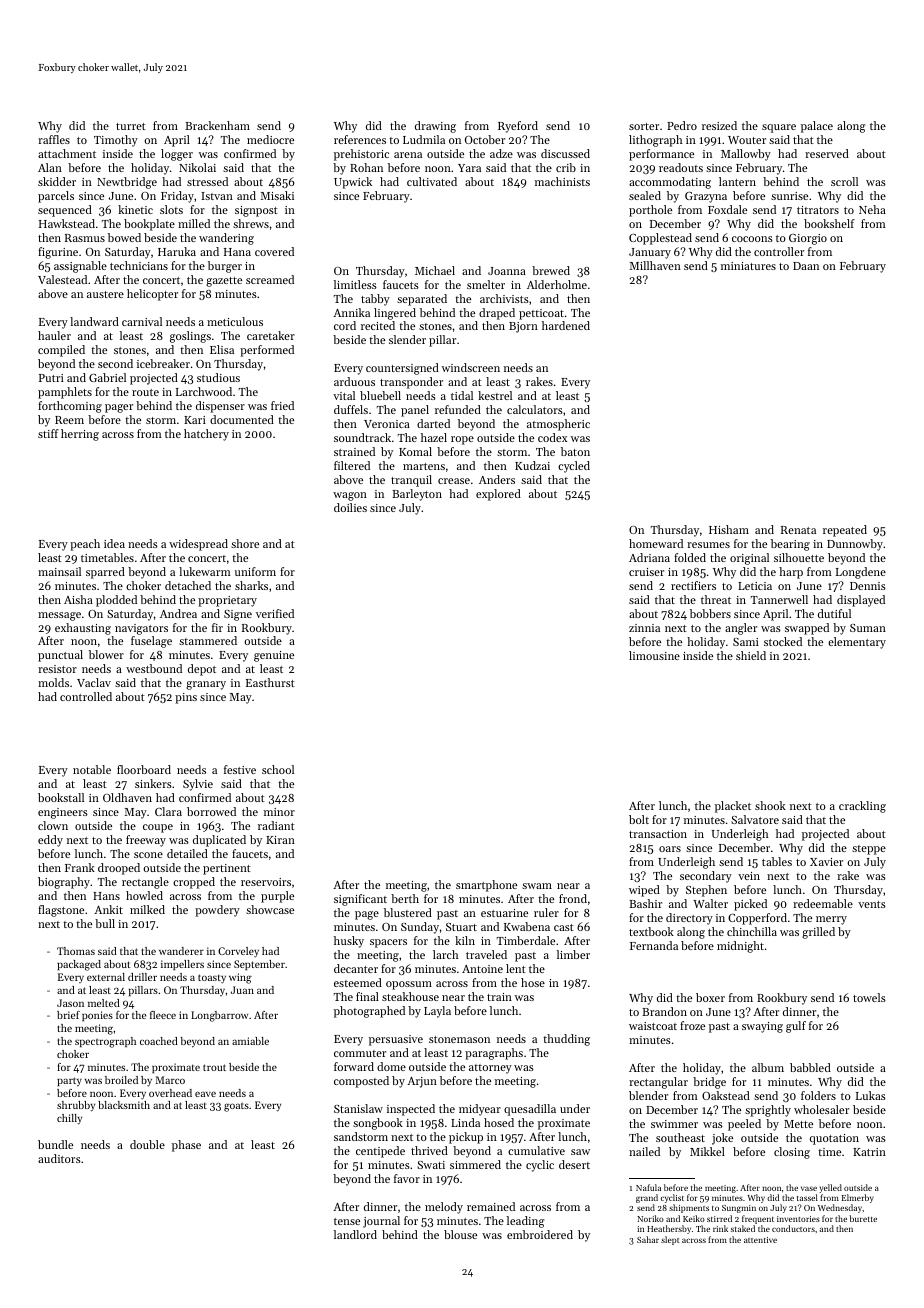  What do you see at coordinates (278, 769) in the image?
I see `school` at bounding box center [278, 769].
